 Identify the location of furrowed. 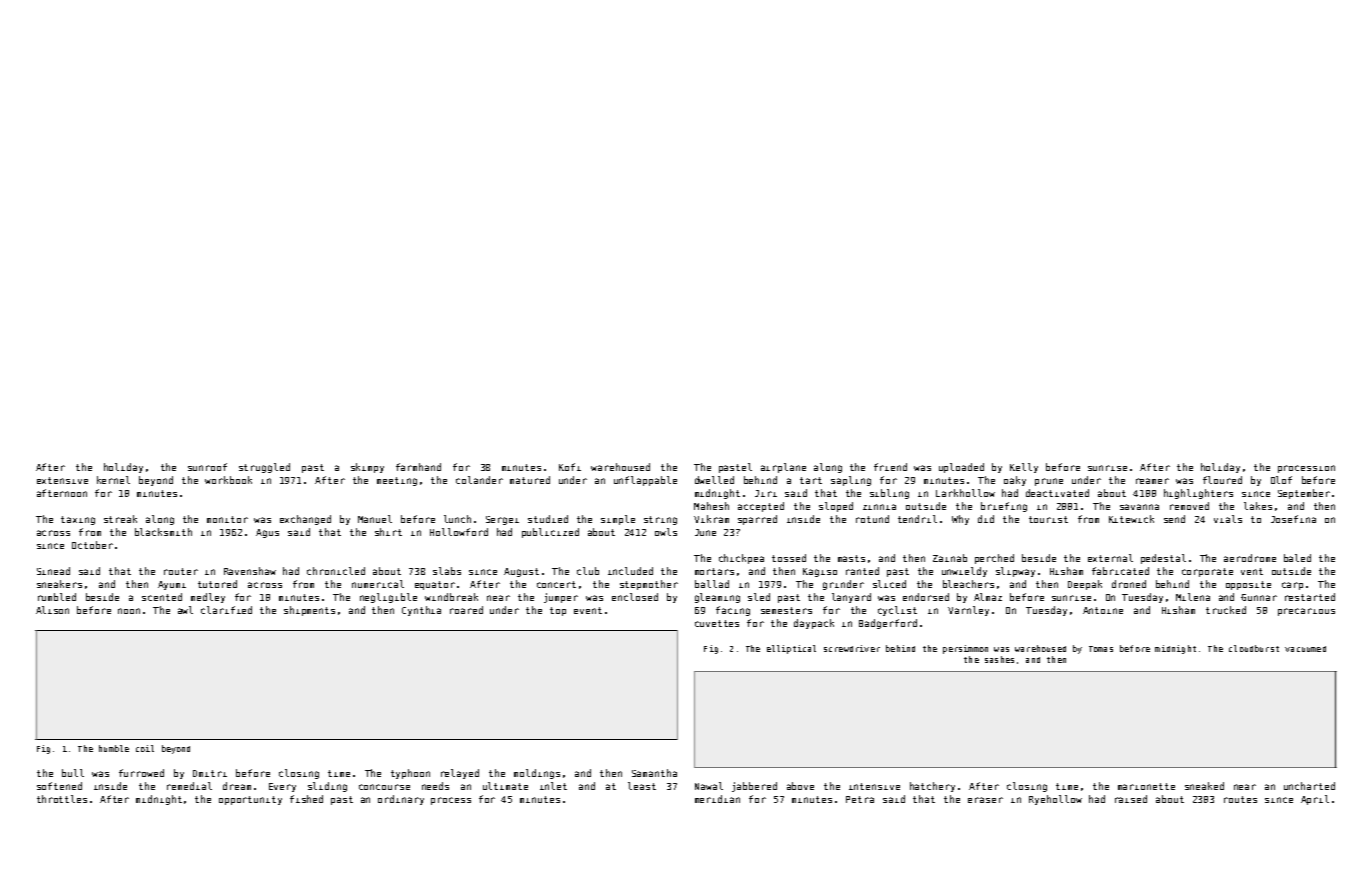
(141, 773).
